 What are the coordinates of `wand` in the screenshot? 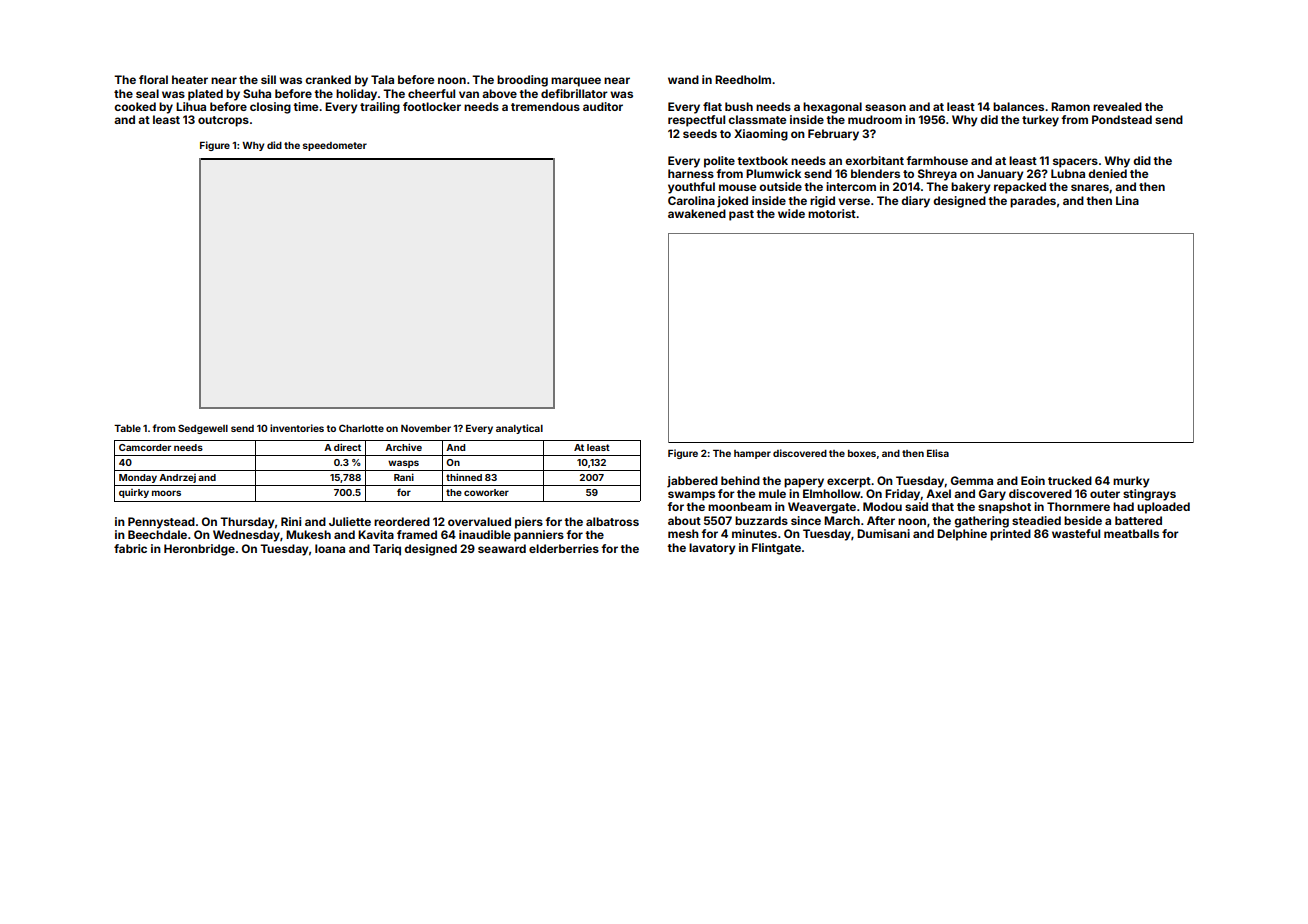 It's located at (683, 79).
